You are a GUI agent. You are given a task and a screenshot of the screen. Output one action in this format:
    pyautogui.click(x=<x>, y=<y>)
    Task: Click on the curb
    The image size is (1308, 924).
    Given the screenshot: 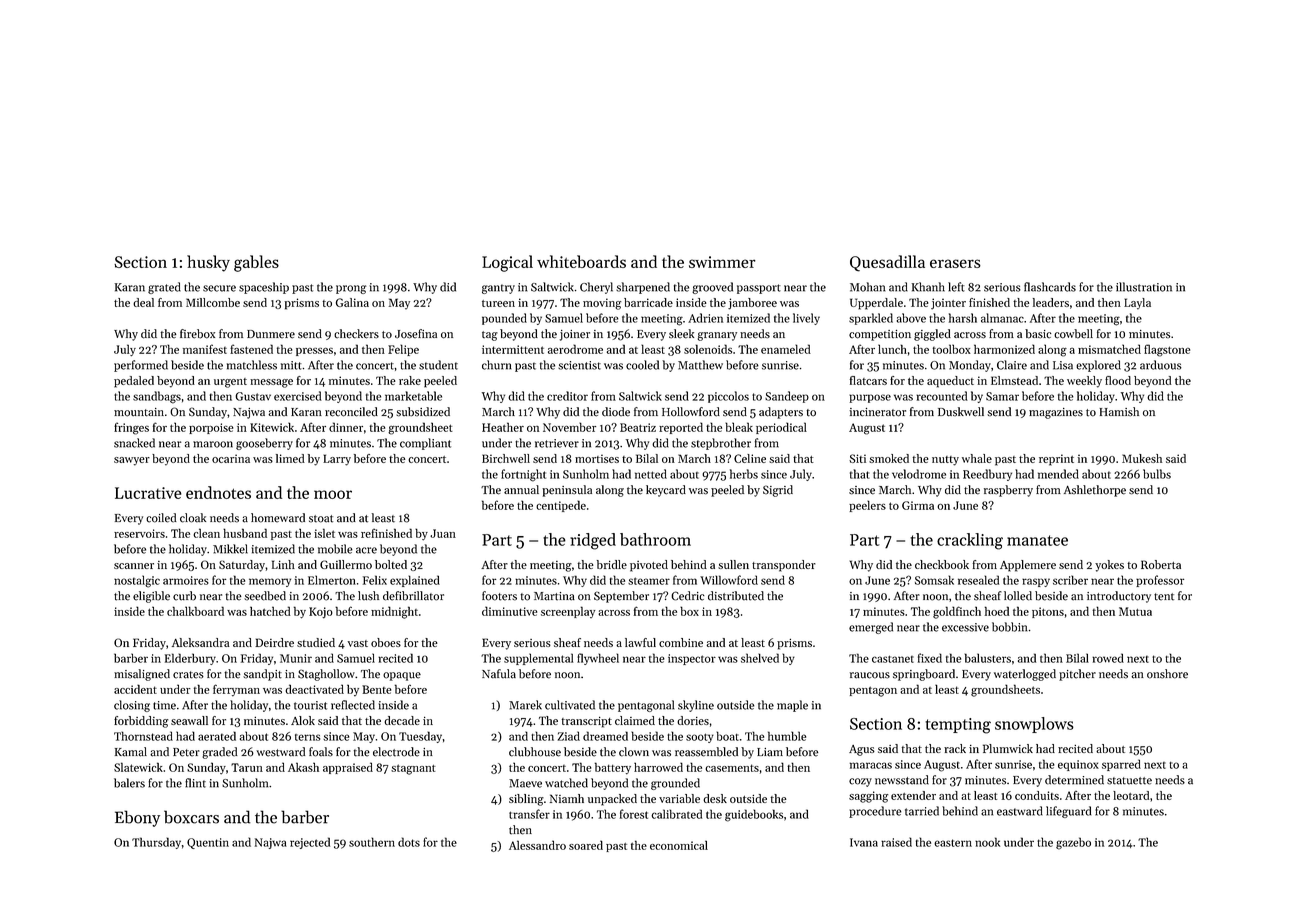 What is the action you would take?
    pyautogui.click(x=184, y=596)
